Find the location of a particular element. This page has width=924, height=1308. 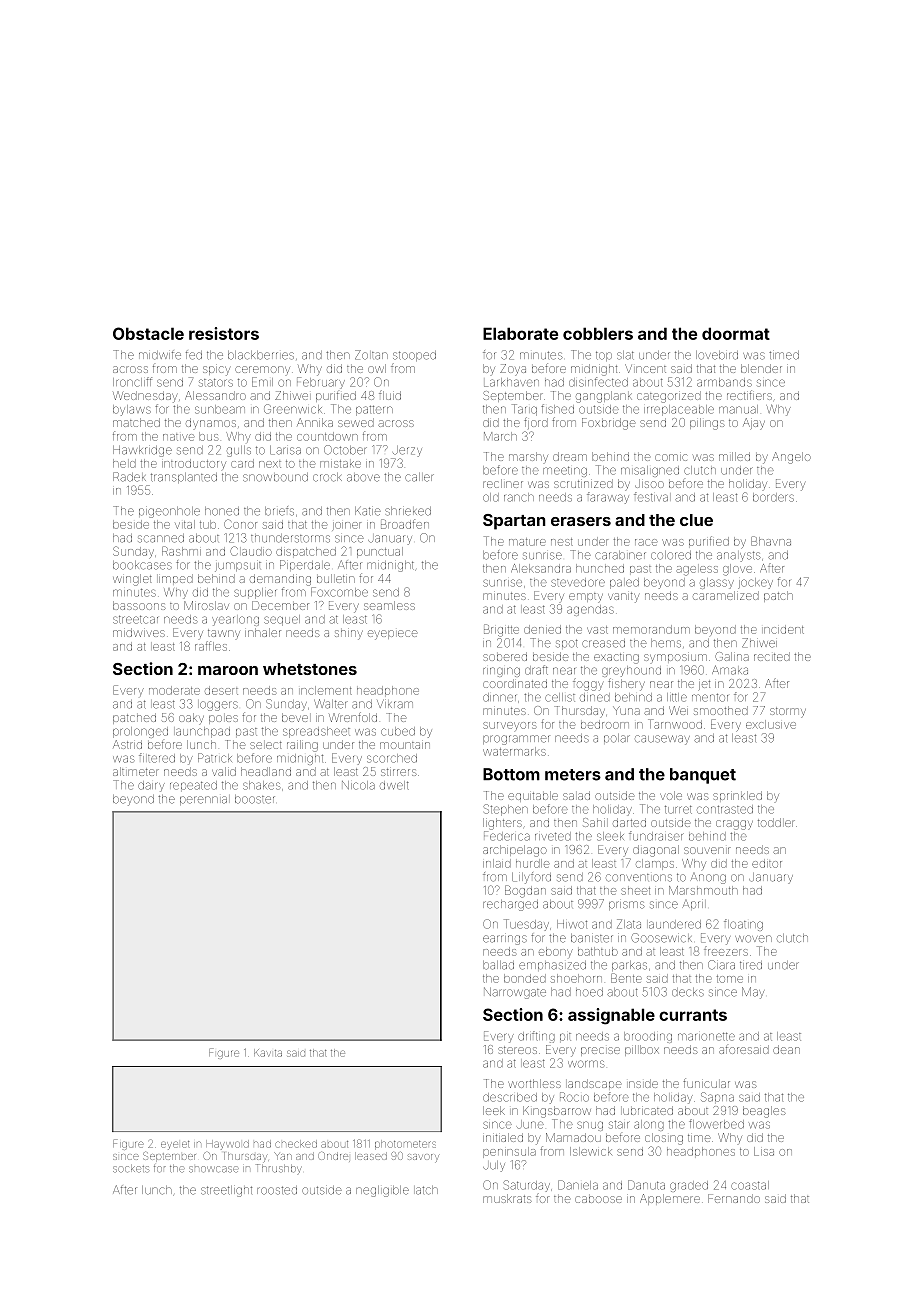

roosted is located at coordinates (277, 1190).
